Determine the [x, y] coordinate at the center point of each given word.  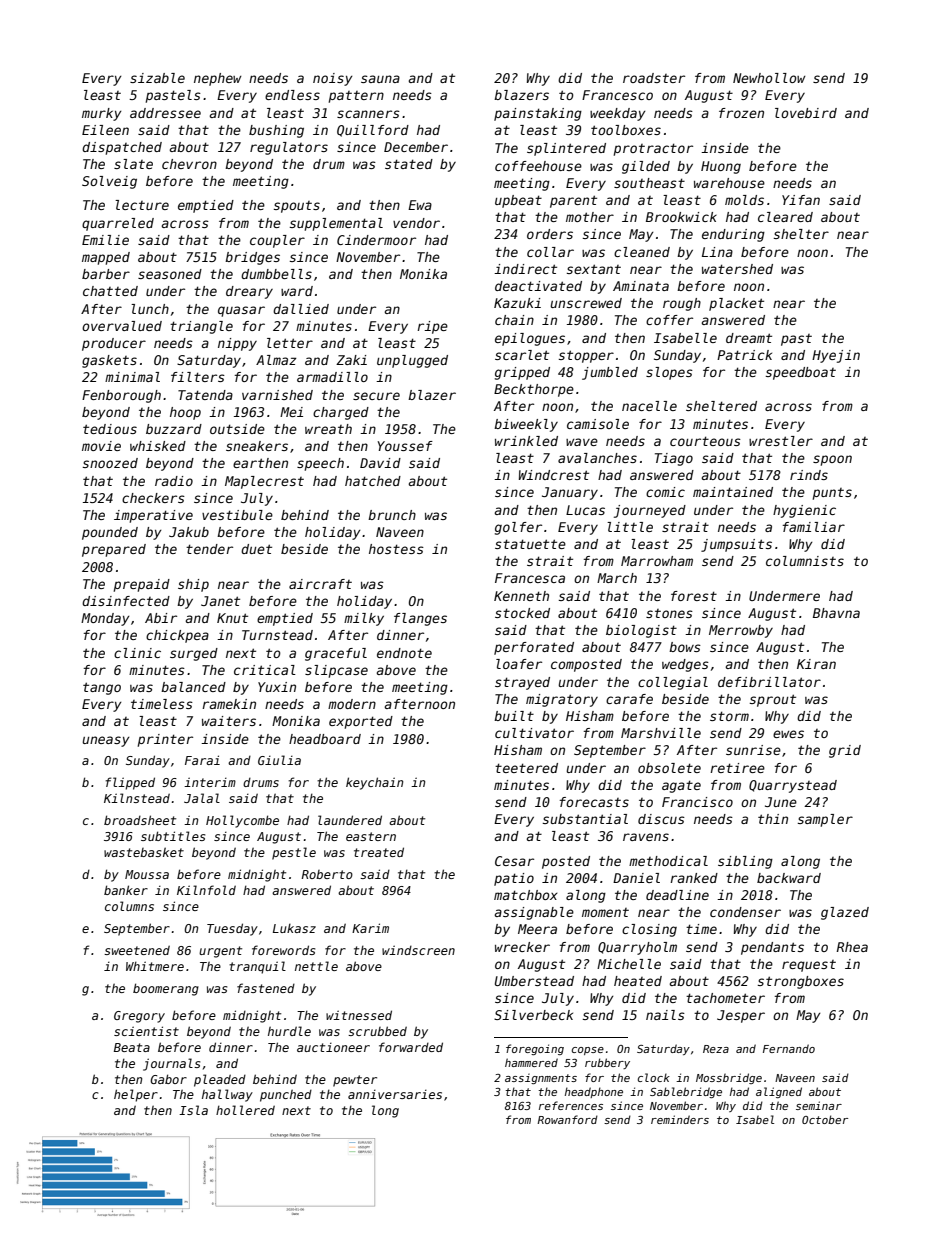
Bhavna [836, 613]
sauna [380, 79]
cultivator [534, 733]
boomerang [166, 989]
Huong [721, 167]
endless [292, 95]
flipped [130, 783]
